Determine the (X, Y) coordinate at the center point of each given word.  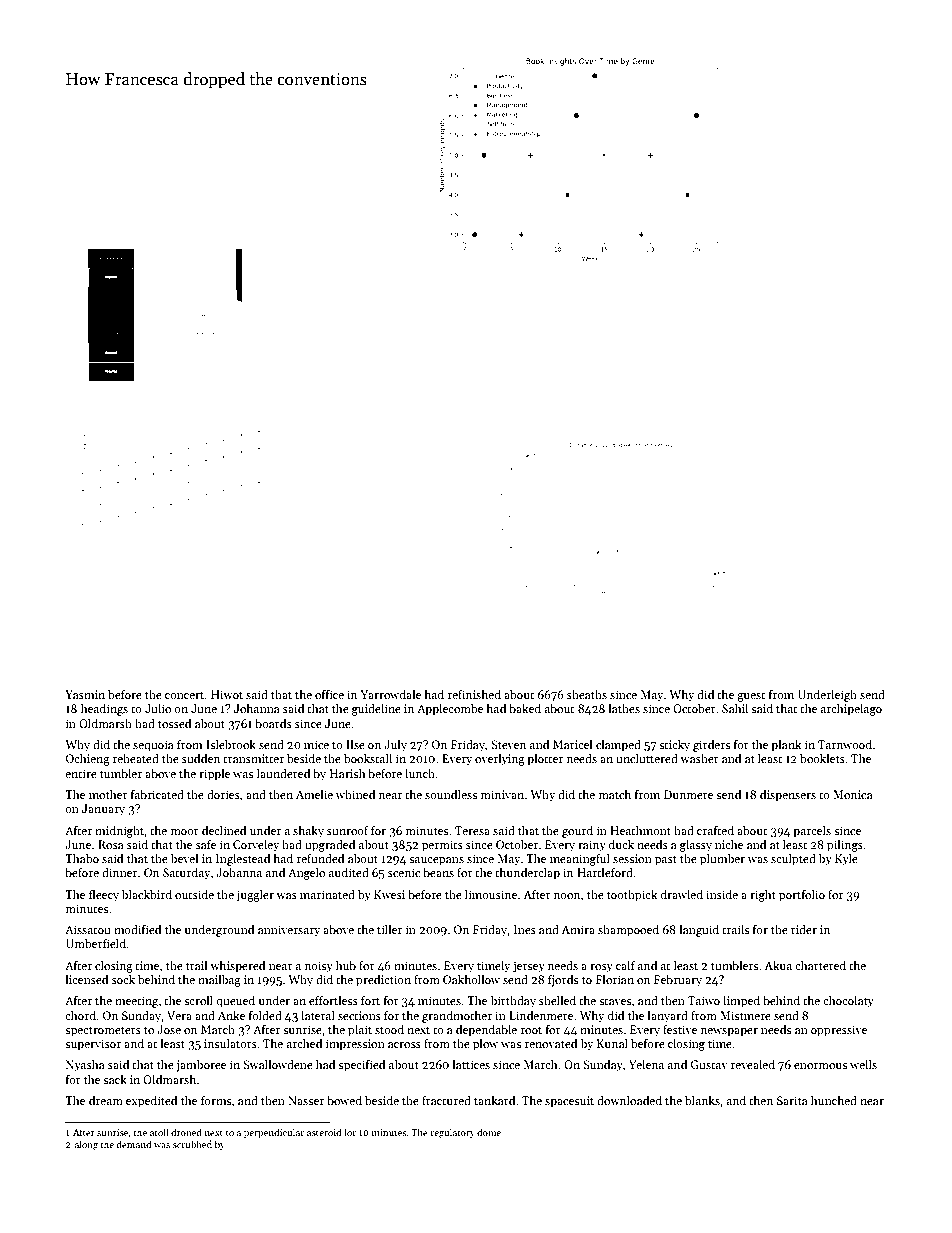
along (86, 1145)
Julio (158, 708)
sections (359, 1015)
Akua (778, 965)
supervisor (93, 1045)
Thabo (82, 858)
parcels (812, 831)
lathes (624, 708)
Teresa (472, 830)
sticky (674, 745)
